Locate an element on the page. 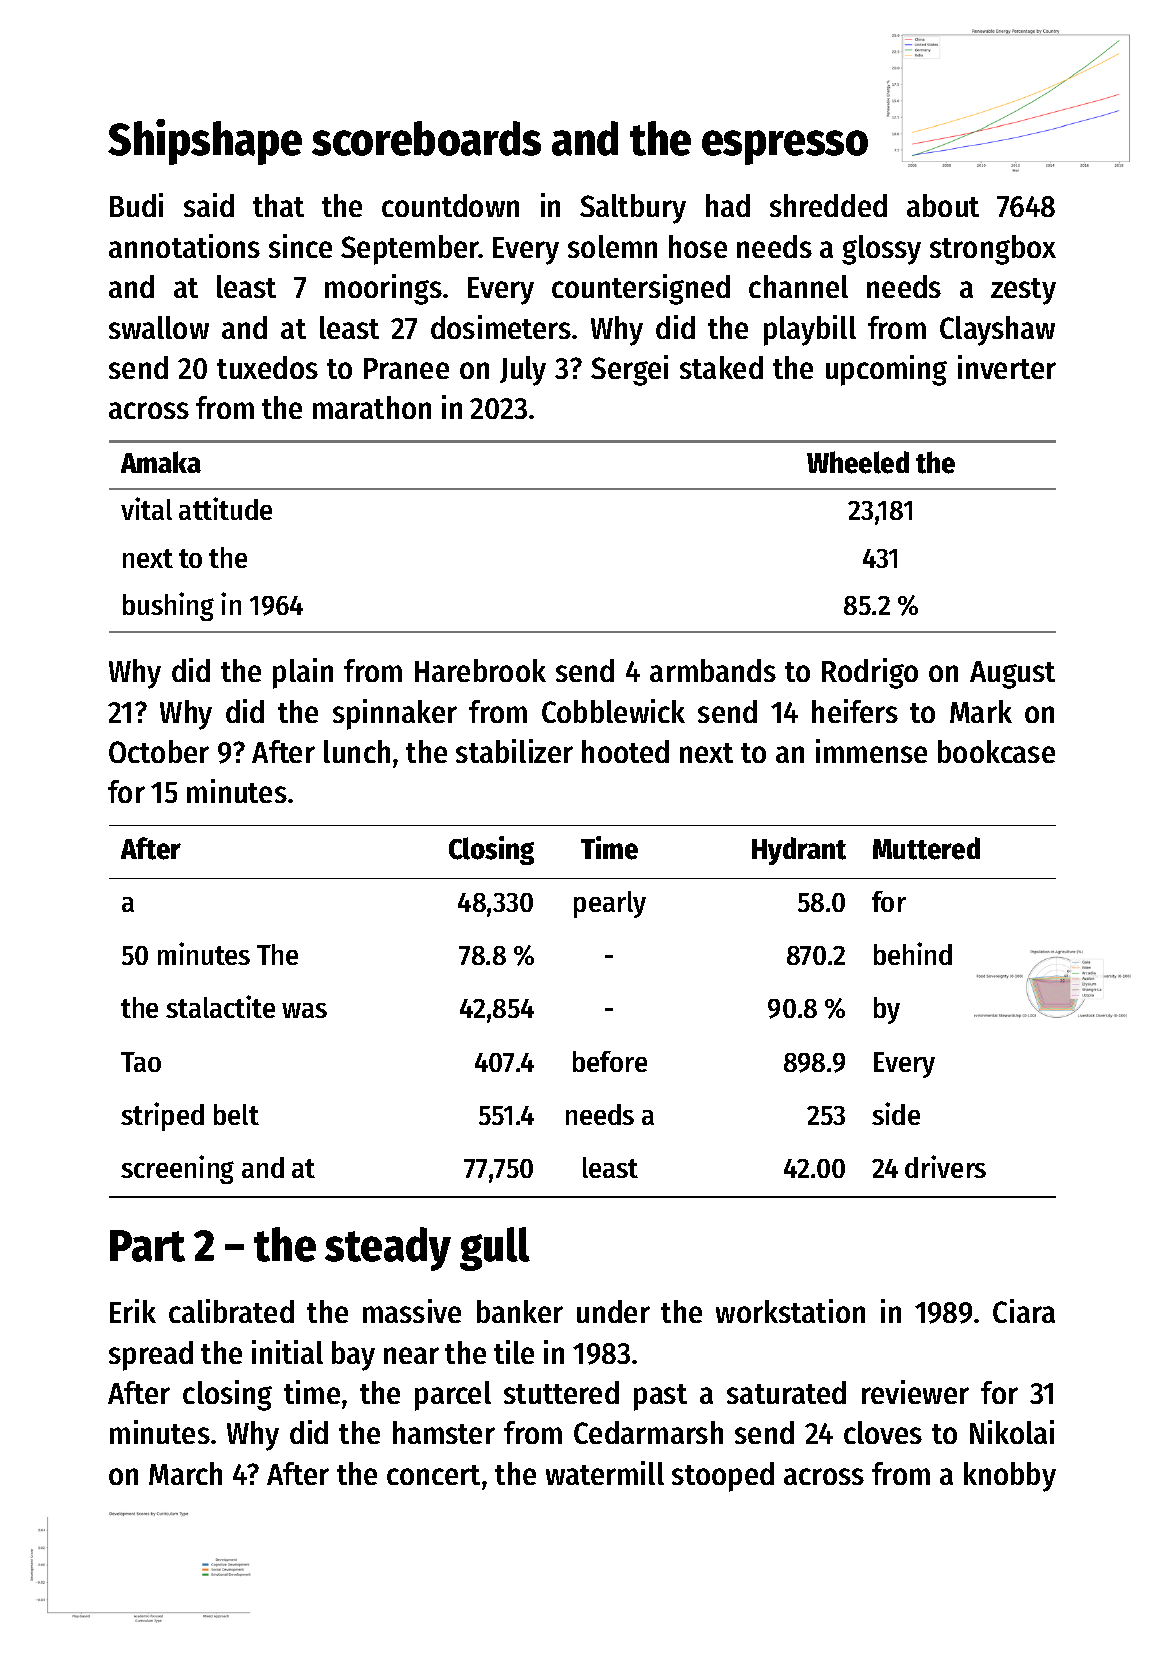  dosimeters is located at coordinates (501, 327).
